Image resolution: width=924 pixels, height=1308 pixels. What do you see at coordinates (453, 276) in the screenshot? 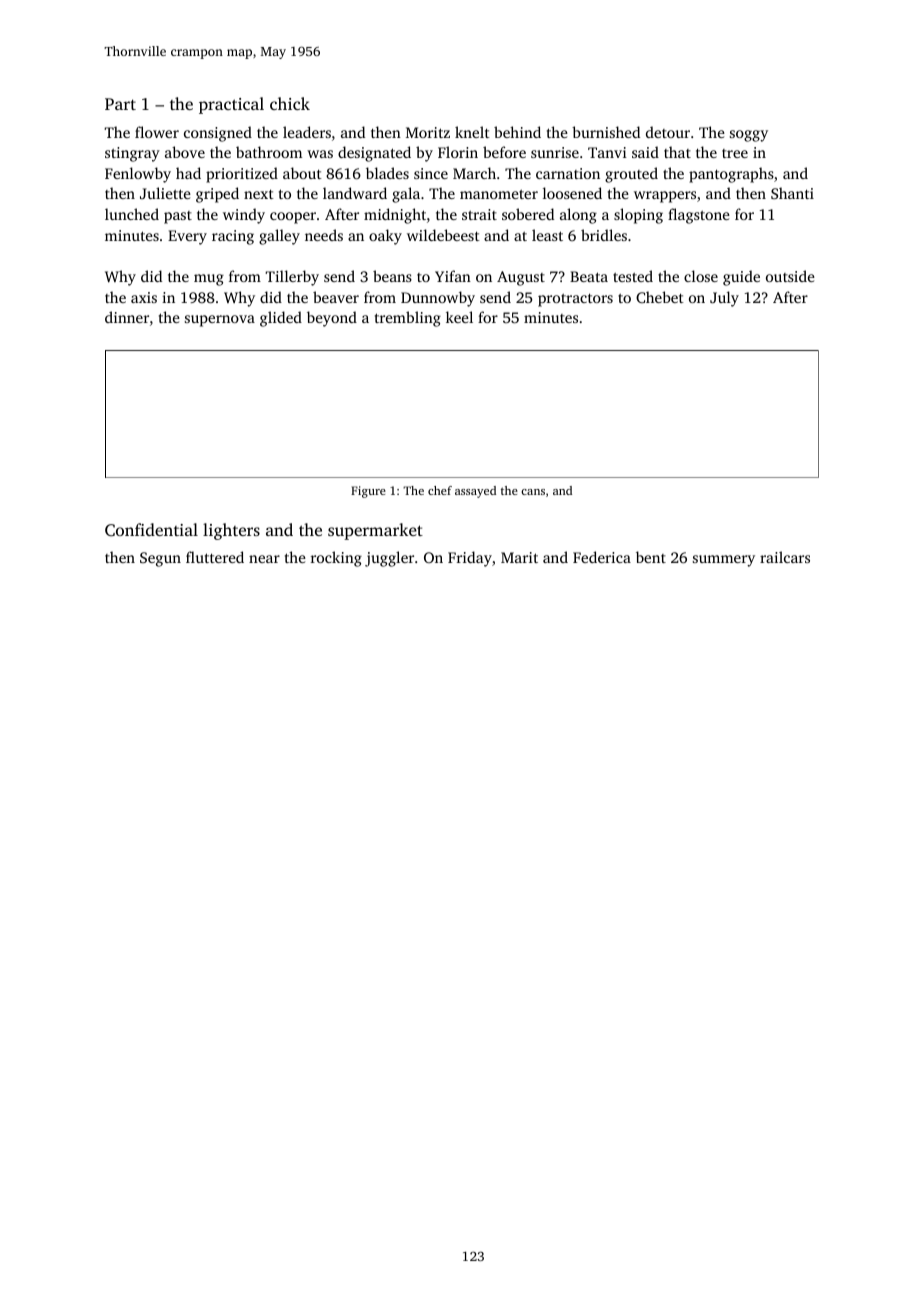
I see `Yifan` at bounding box center [453, 276].
